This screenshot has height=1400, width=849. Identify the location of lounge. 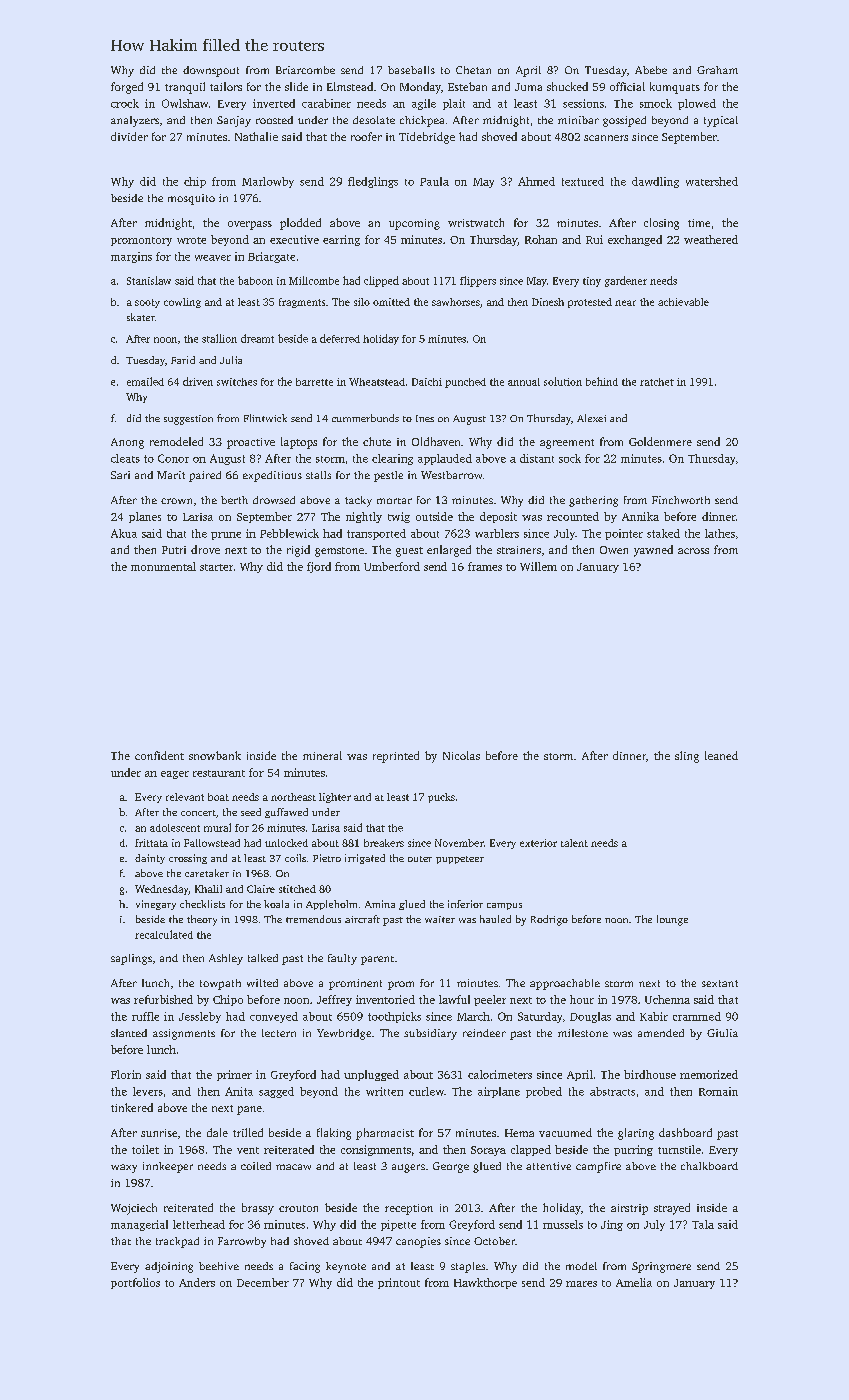
(672, 920).
